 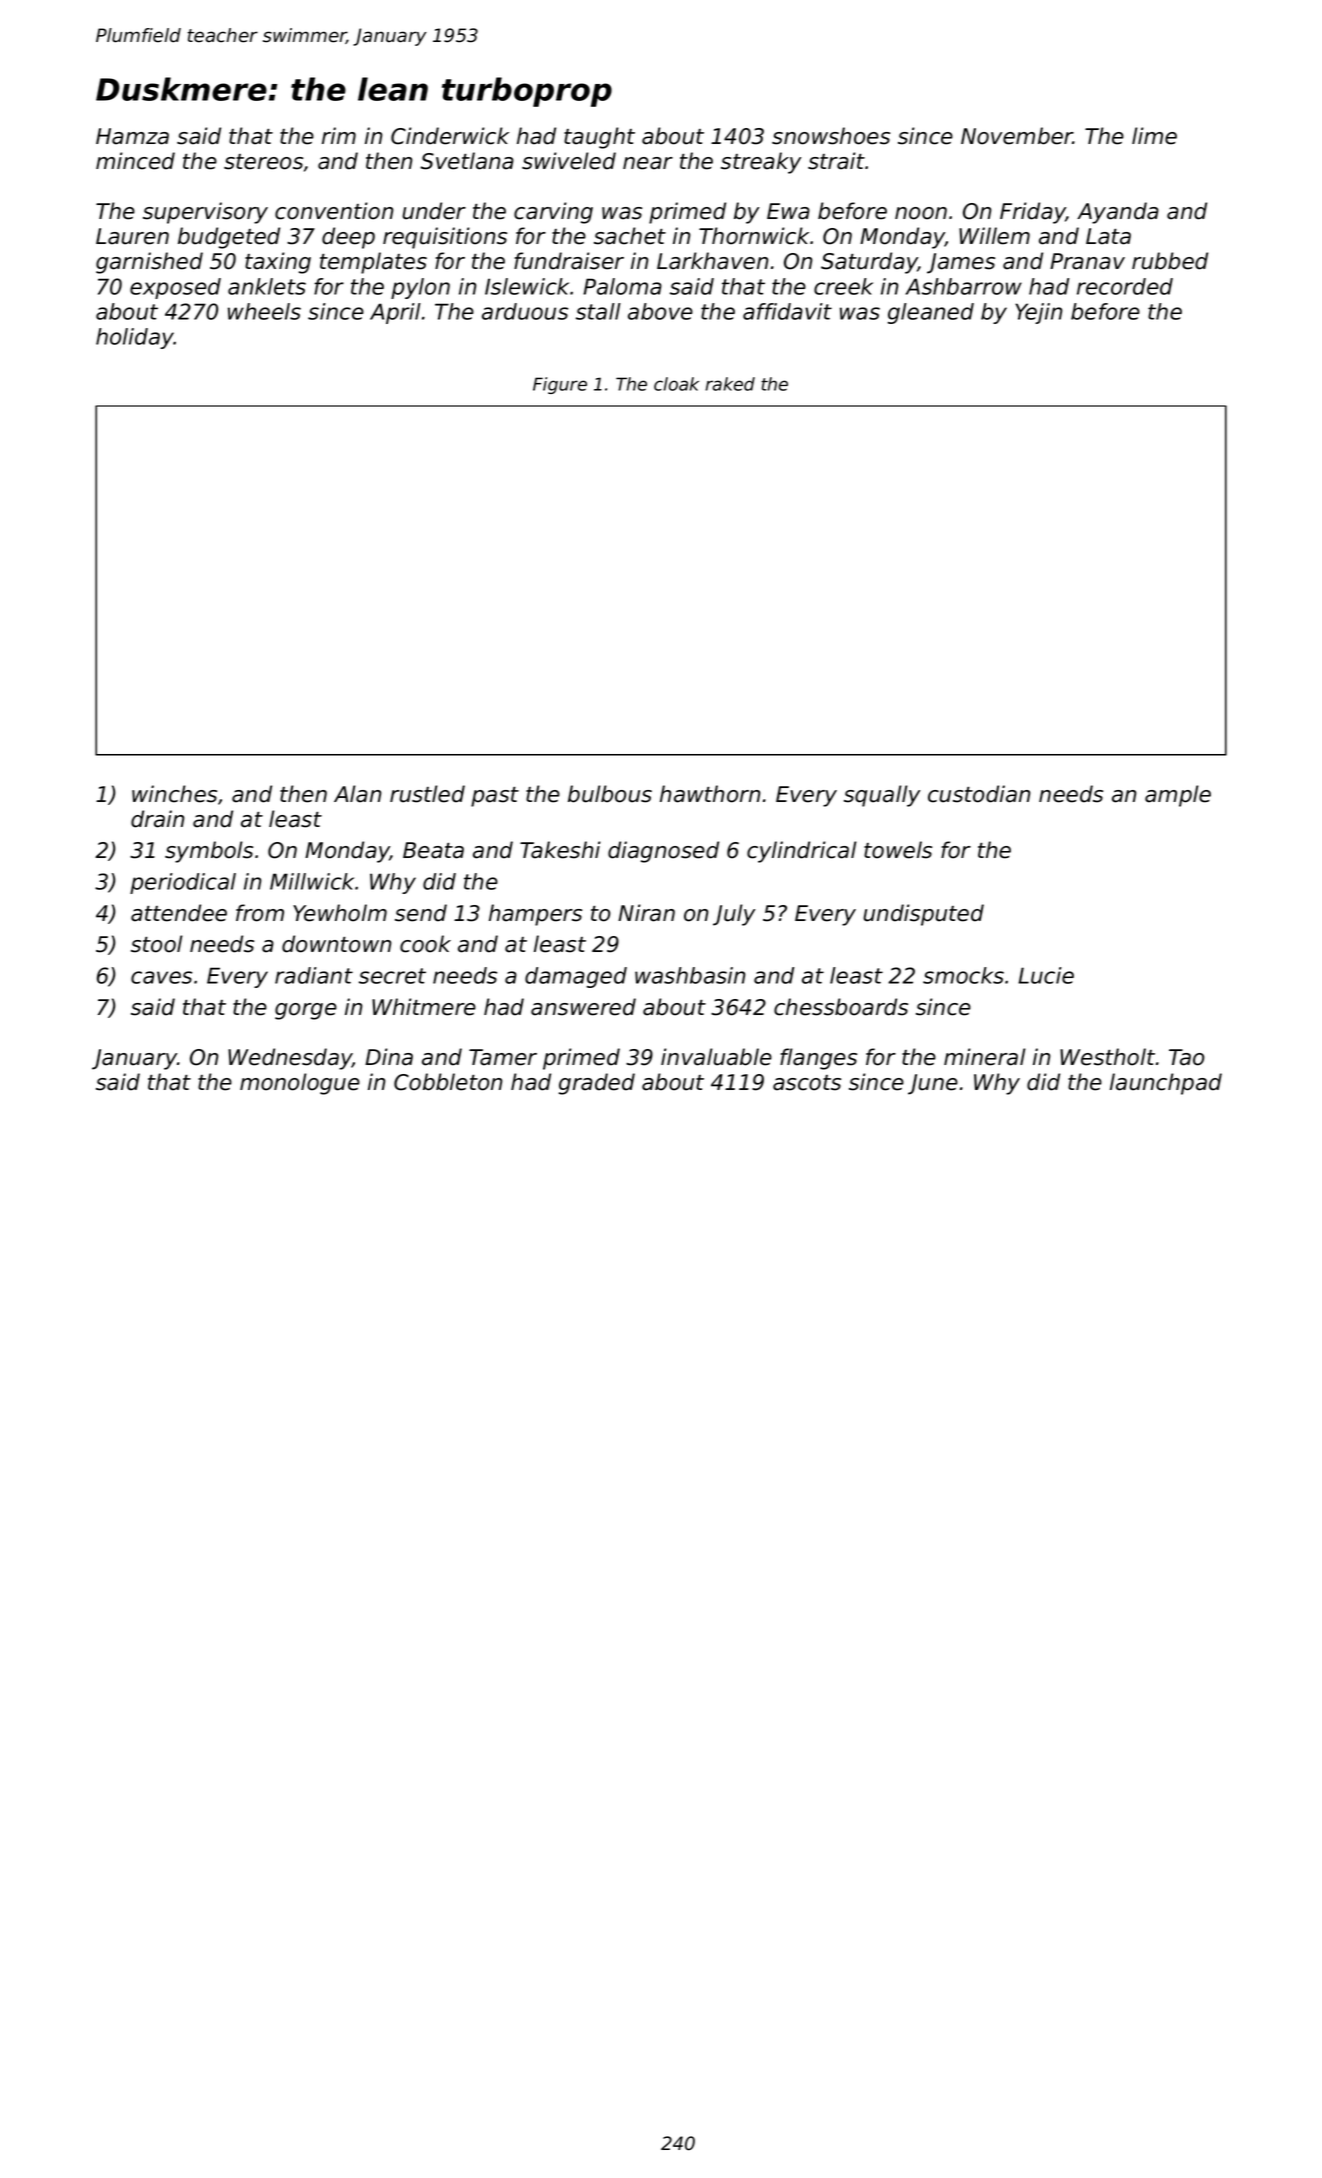 I want to click on custodian, so click(x=979, y=794).
